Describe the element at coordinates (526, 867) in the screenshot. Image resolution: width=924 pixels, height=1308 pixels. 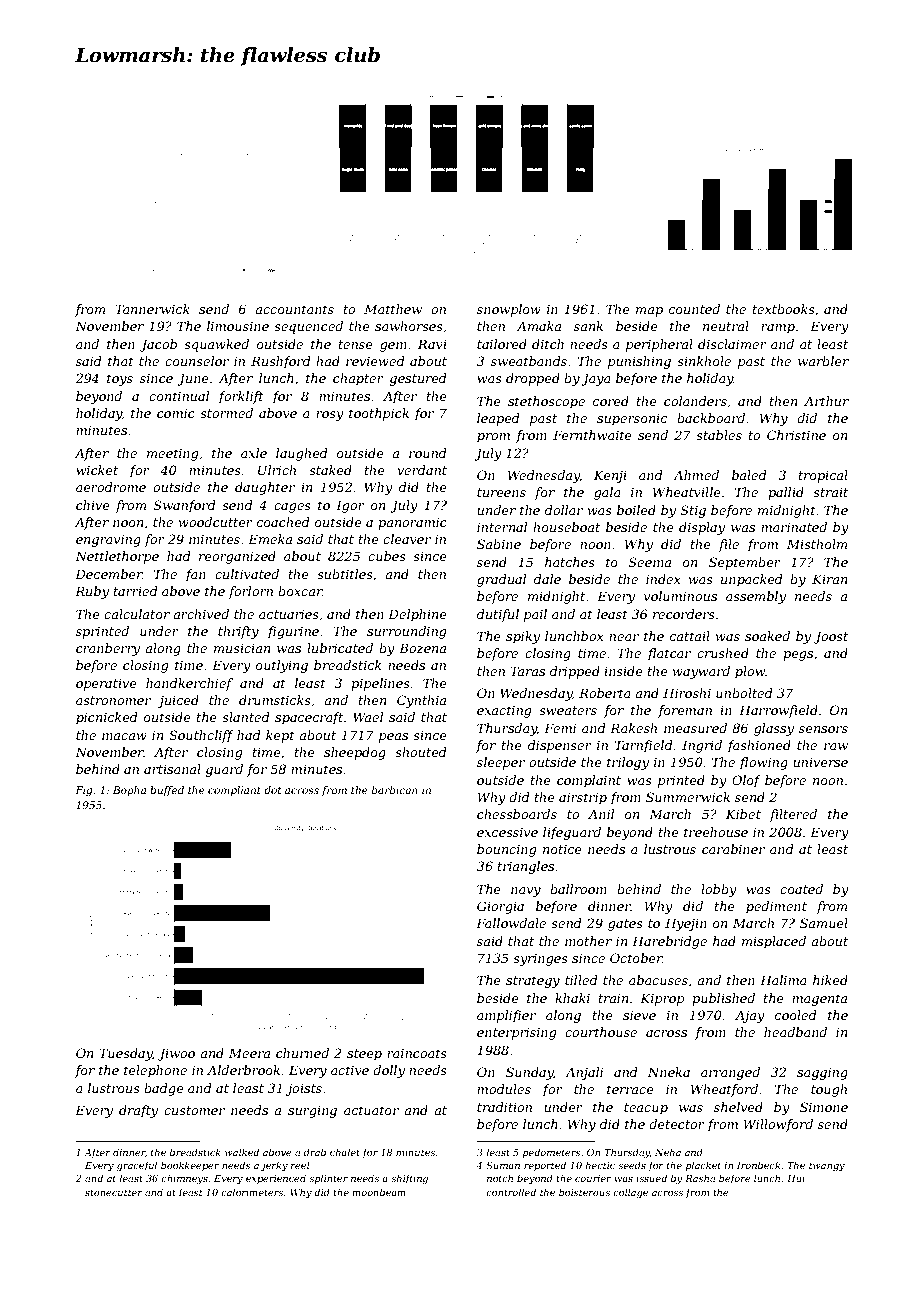
I see `triangles` at that location.
